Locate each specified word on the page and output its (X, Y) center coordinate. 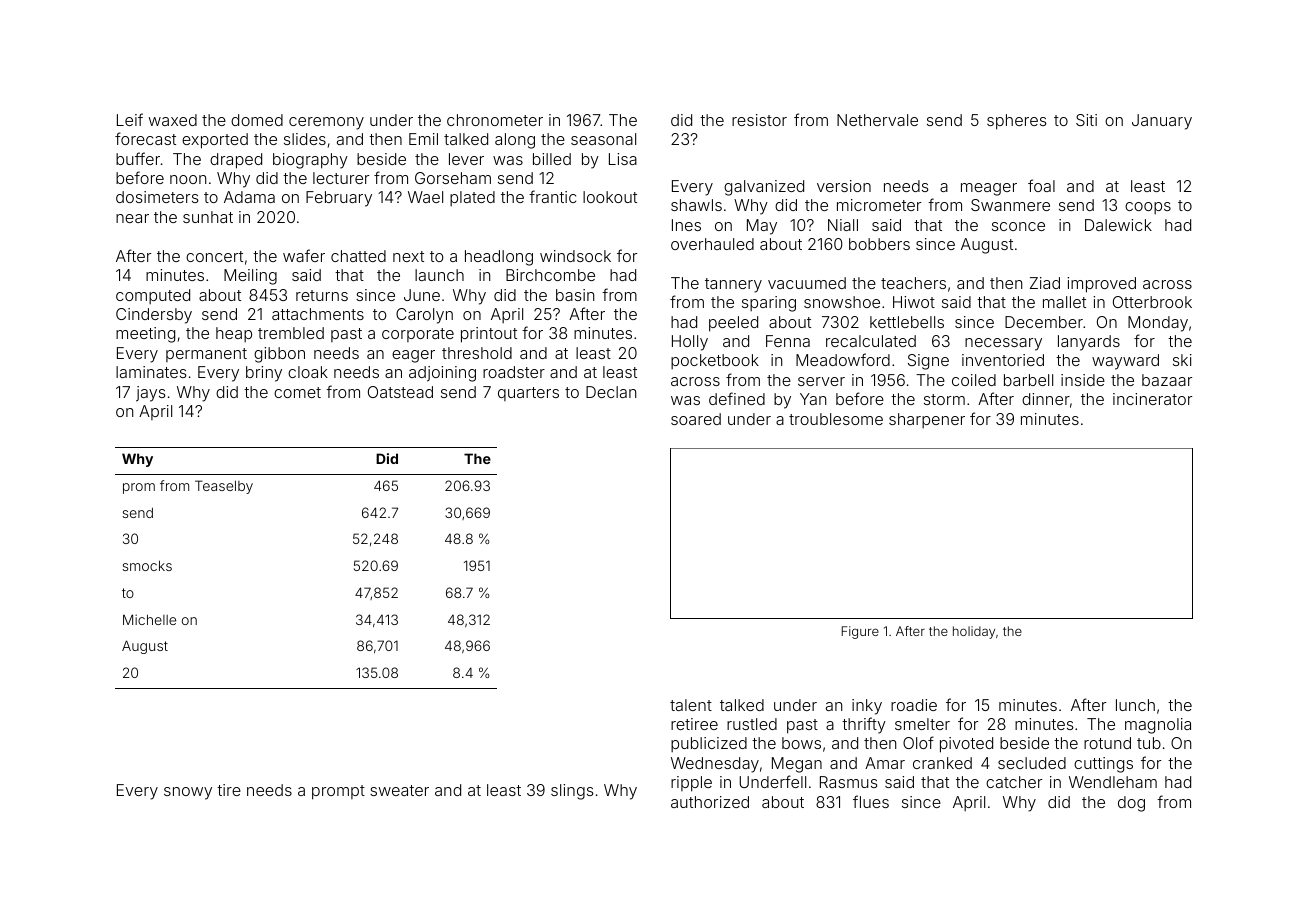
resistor (759, 120)
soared (696, 419)
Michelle (149, 619)
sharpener (927, 420)
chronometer (495, 120)
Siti (1086, 120)
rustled (752, 724)
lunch (1135, 705)
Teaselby (224, 487)
